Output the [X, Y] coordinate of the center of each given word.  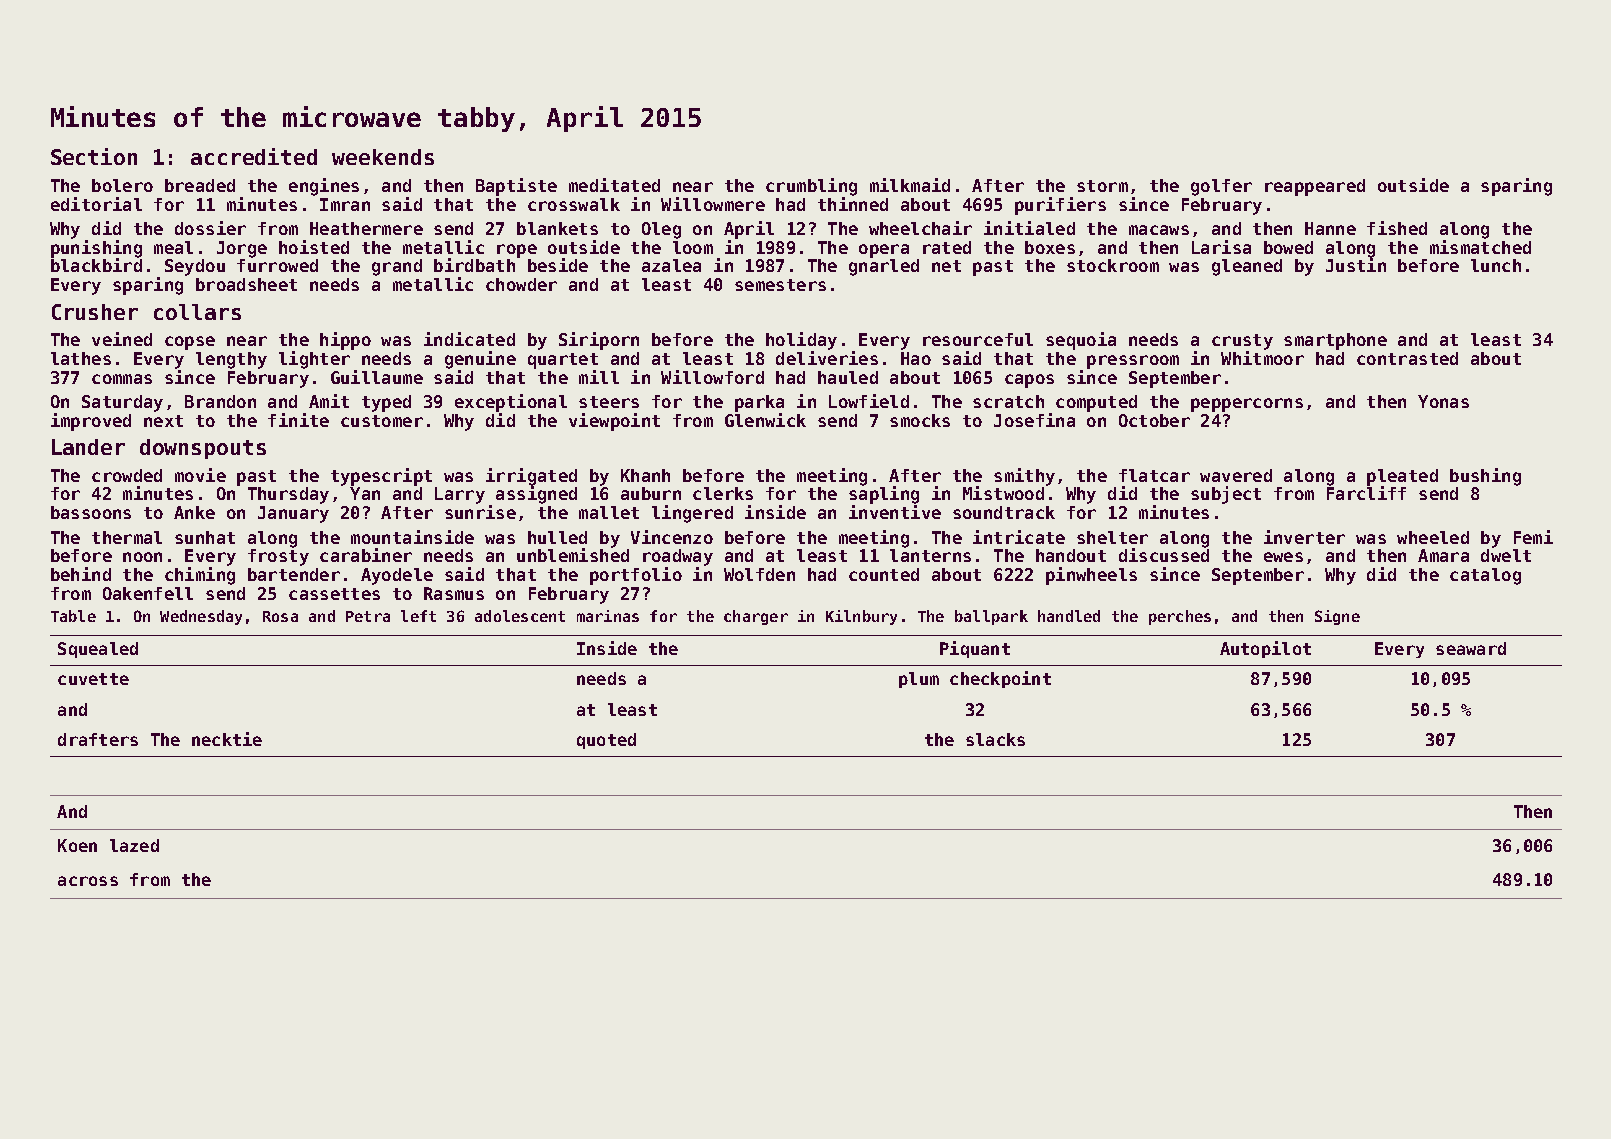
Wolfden [759, 574]
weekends [383, 157]
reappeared [1315, 187]
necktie [227, 739]
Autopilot [1265, 649]
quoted [606, 741]
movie [200, 475]
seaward [1471, 648]
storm [1102, 186]
